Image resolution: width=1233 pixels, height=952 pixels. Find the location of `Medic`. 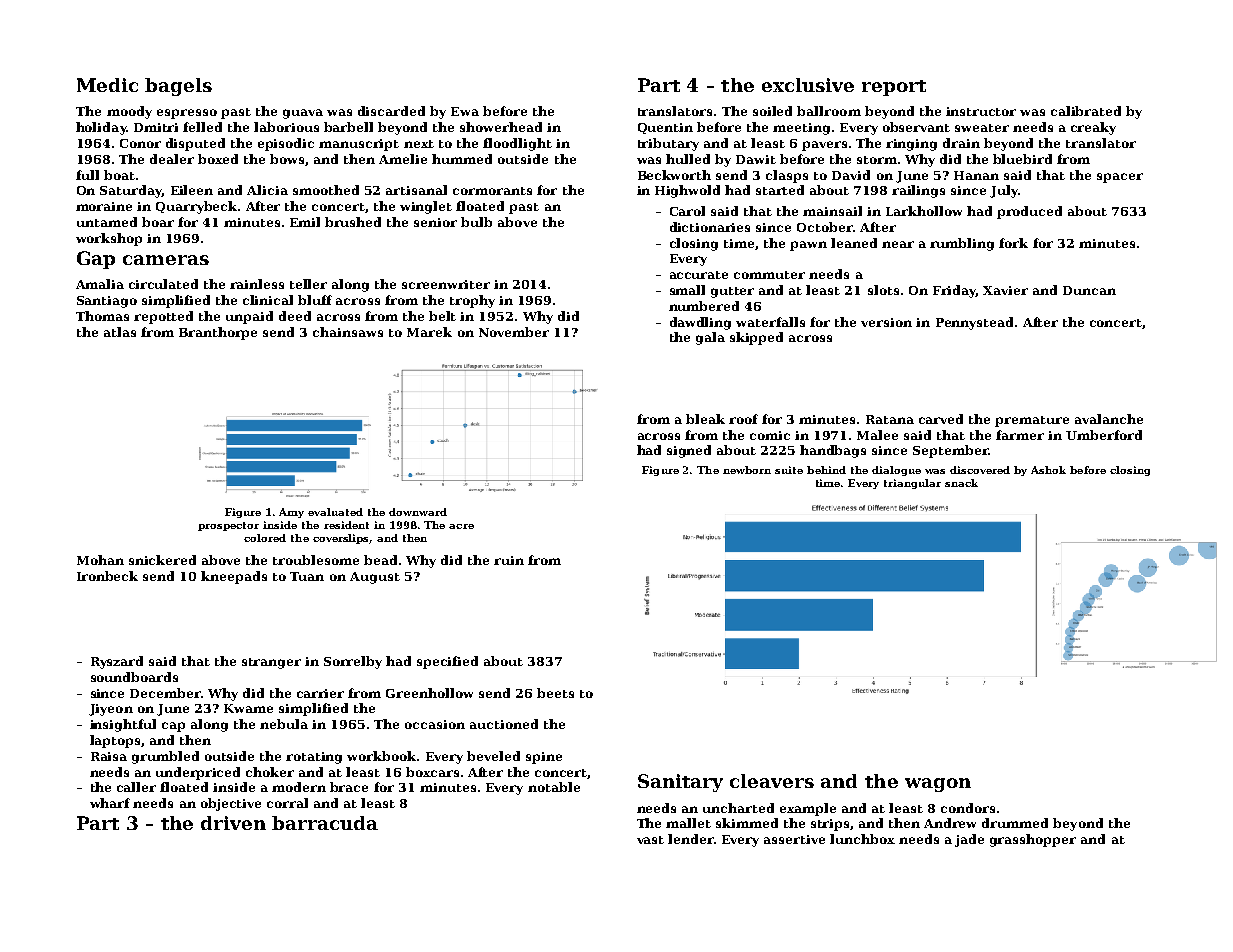

Medic is located at coordinates (107, 85).
